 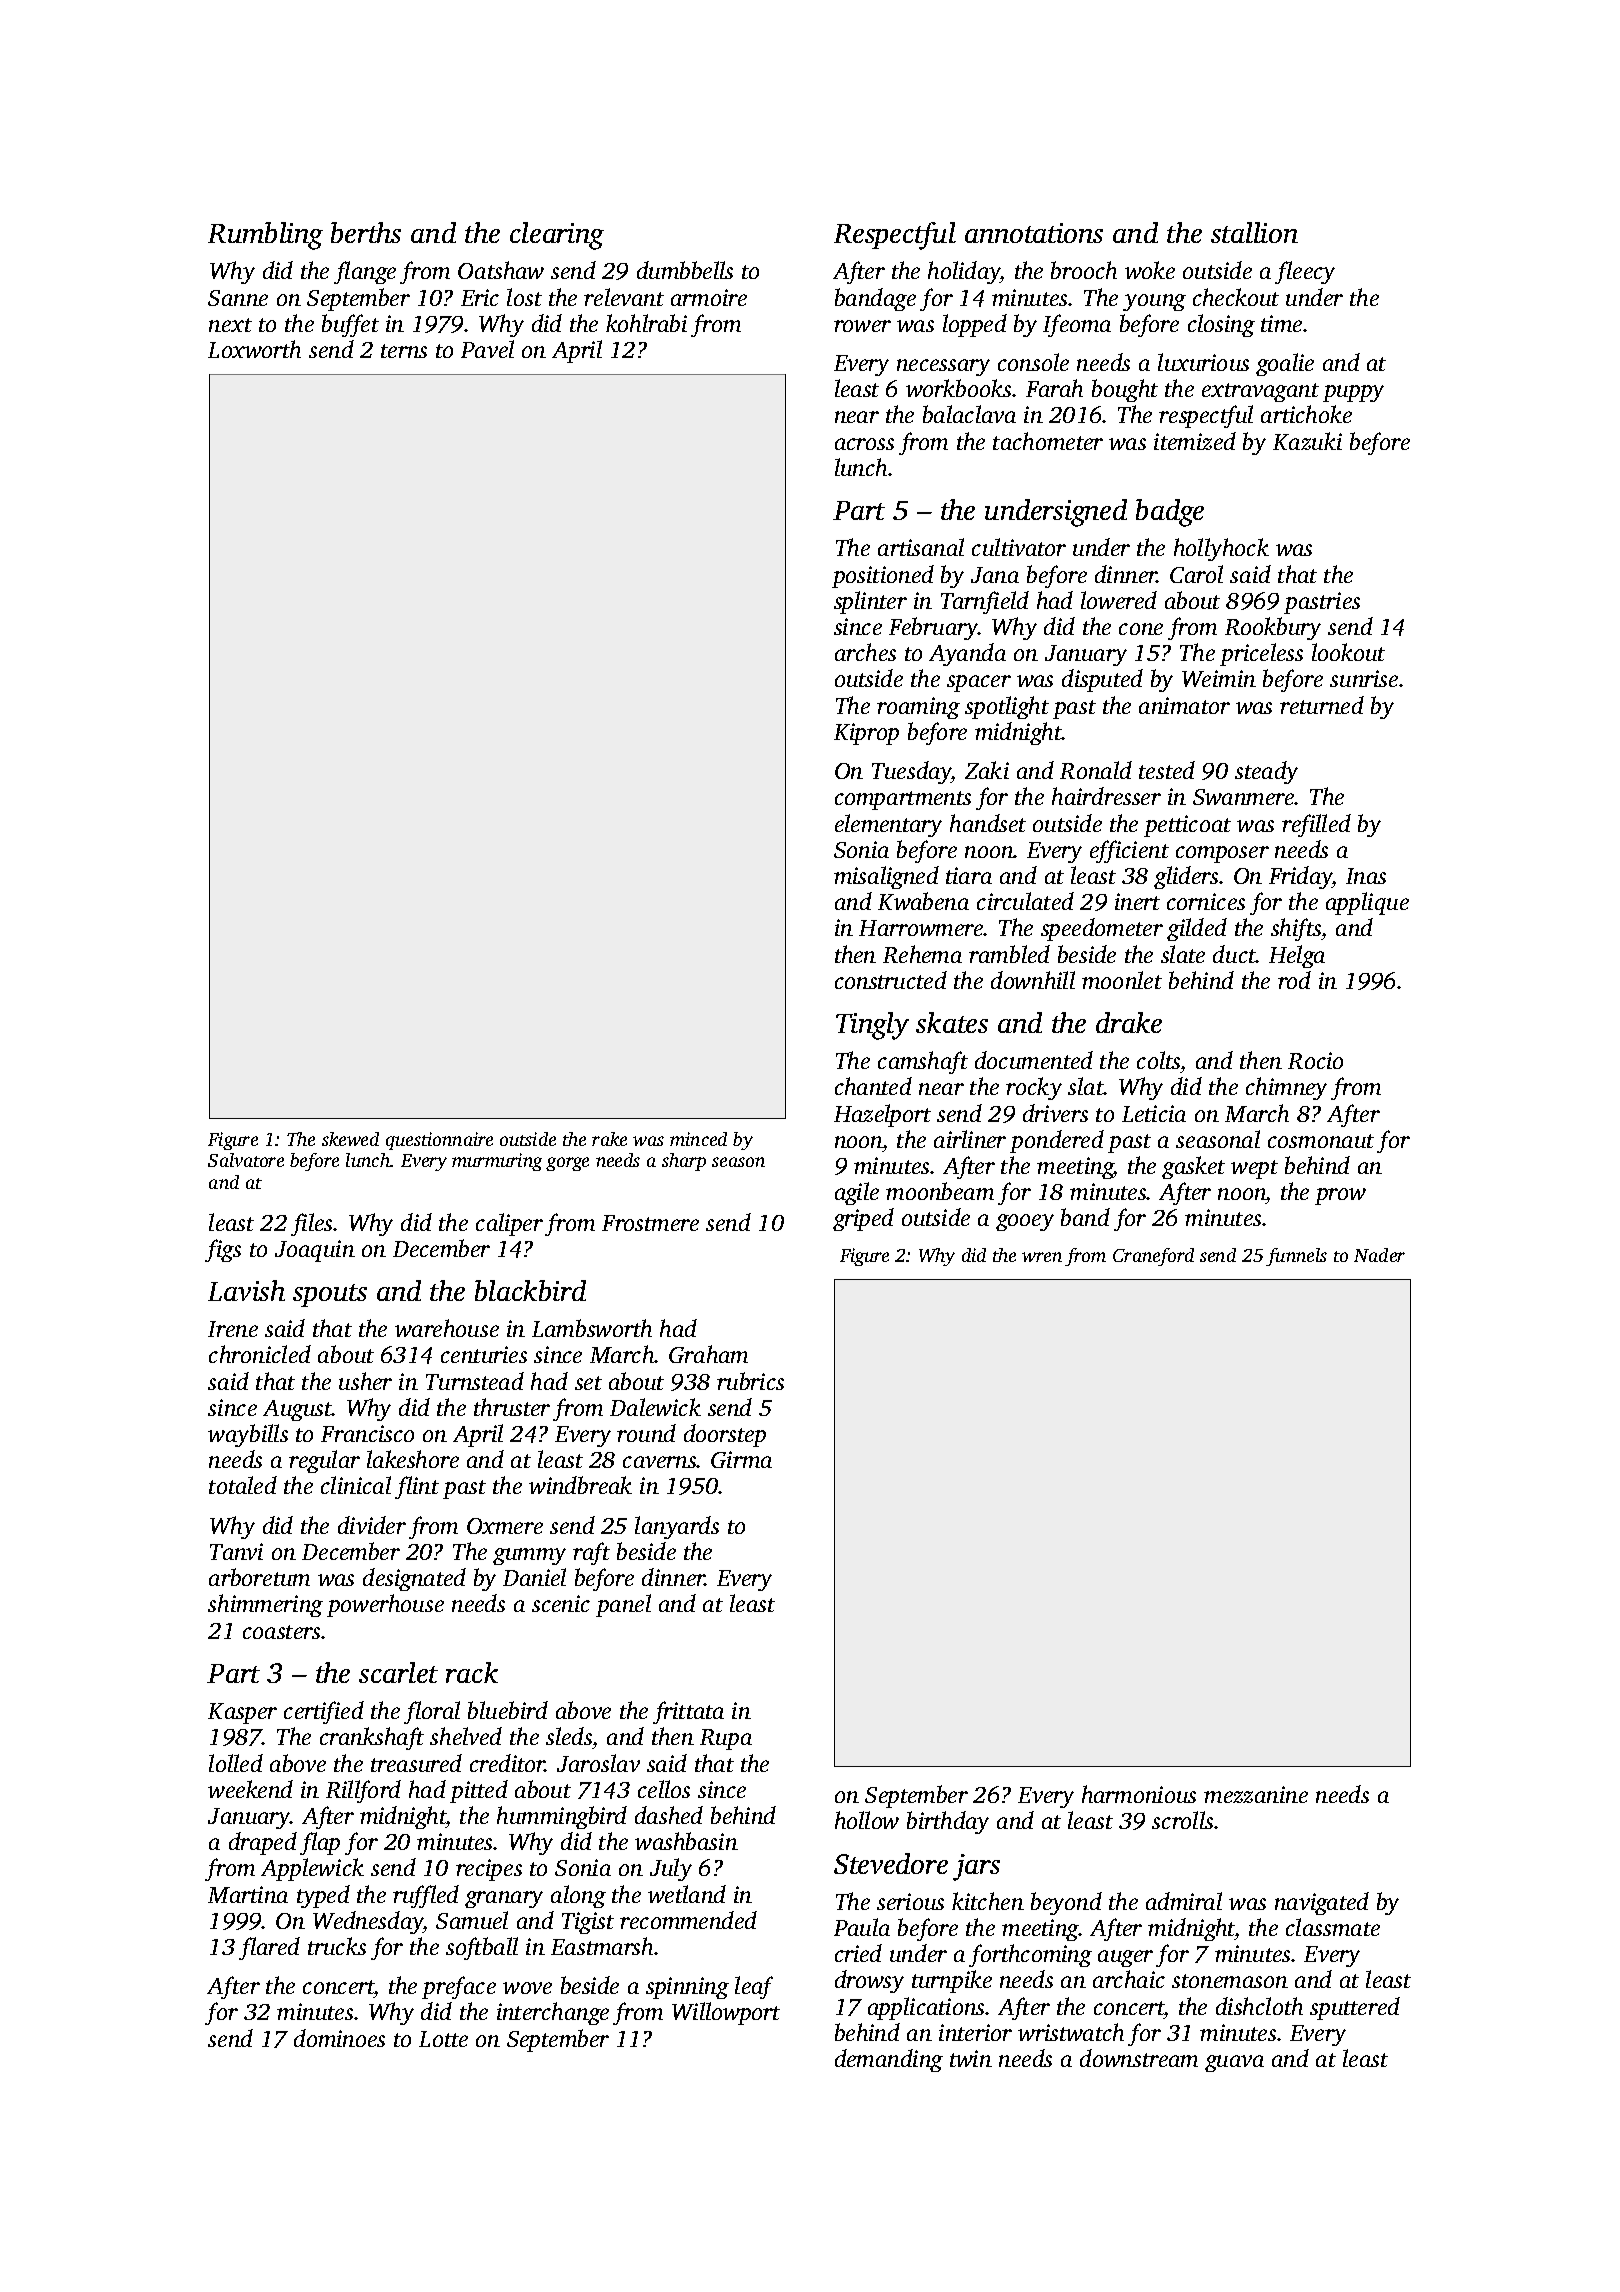 What do you see at coordinates (298, 1410) in the screenshot?
I see `August` at bounding box center [298, 1410].
